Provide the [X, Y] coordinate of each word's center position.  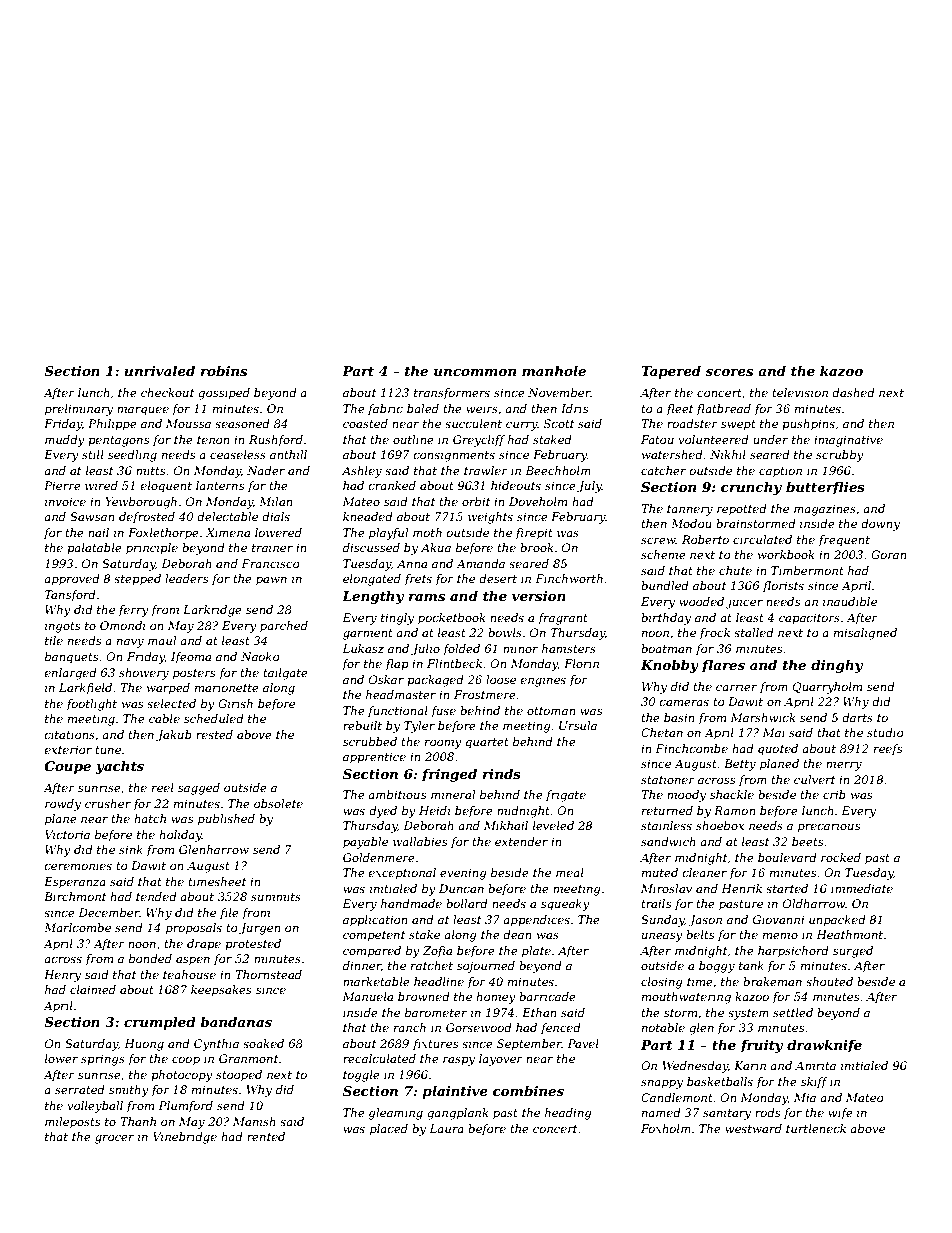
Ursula [578, 725]
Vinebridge [185, 1138]
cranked [392, 485]
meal [570, 872]
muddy [65, 441]
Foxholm [666, 1128]
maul [162, 640]
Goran [888, 554]
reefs [888, 750]
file [229, 914]
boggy [717, 967]
